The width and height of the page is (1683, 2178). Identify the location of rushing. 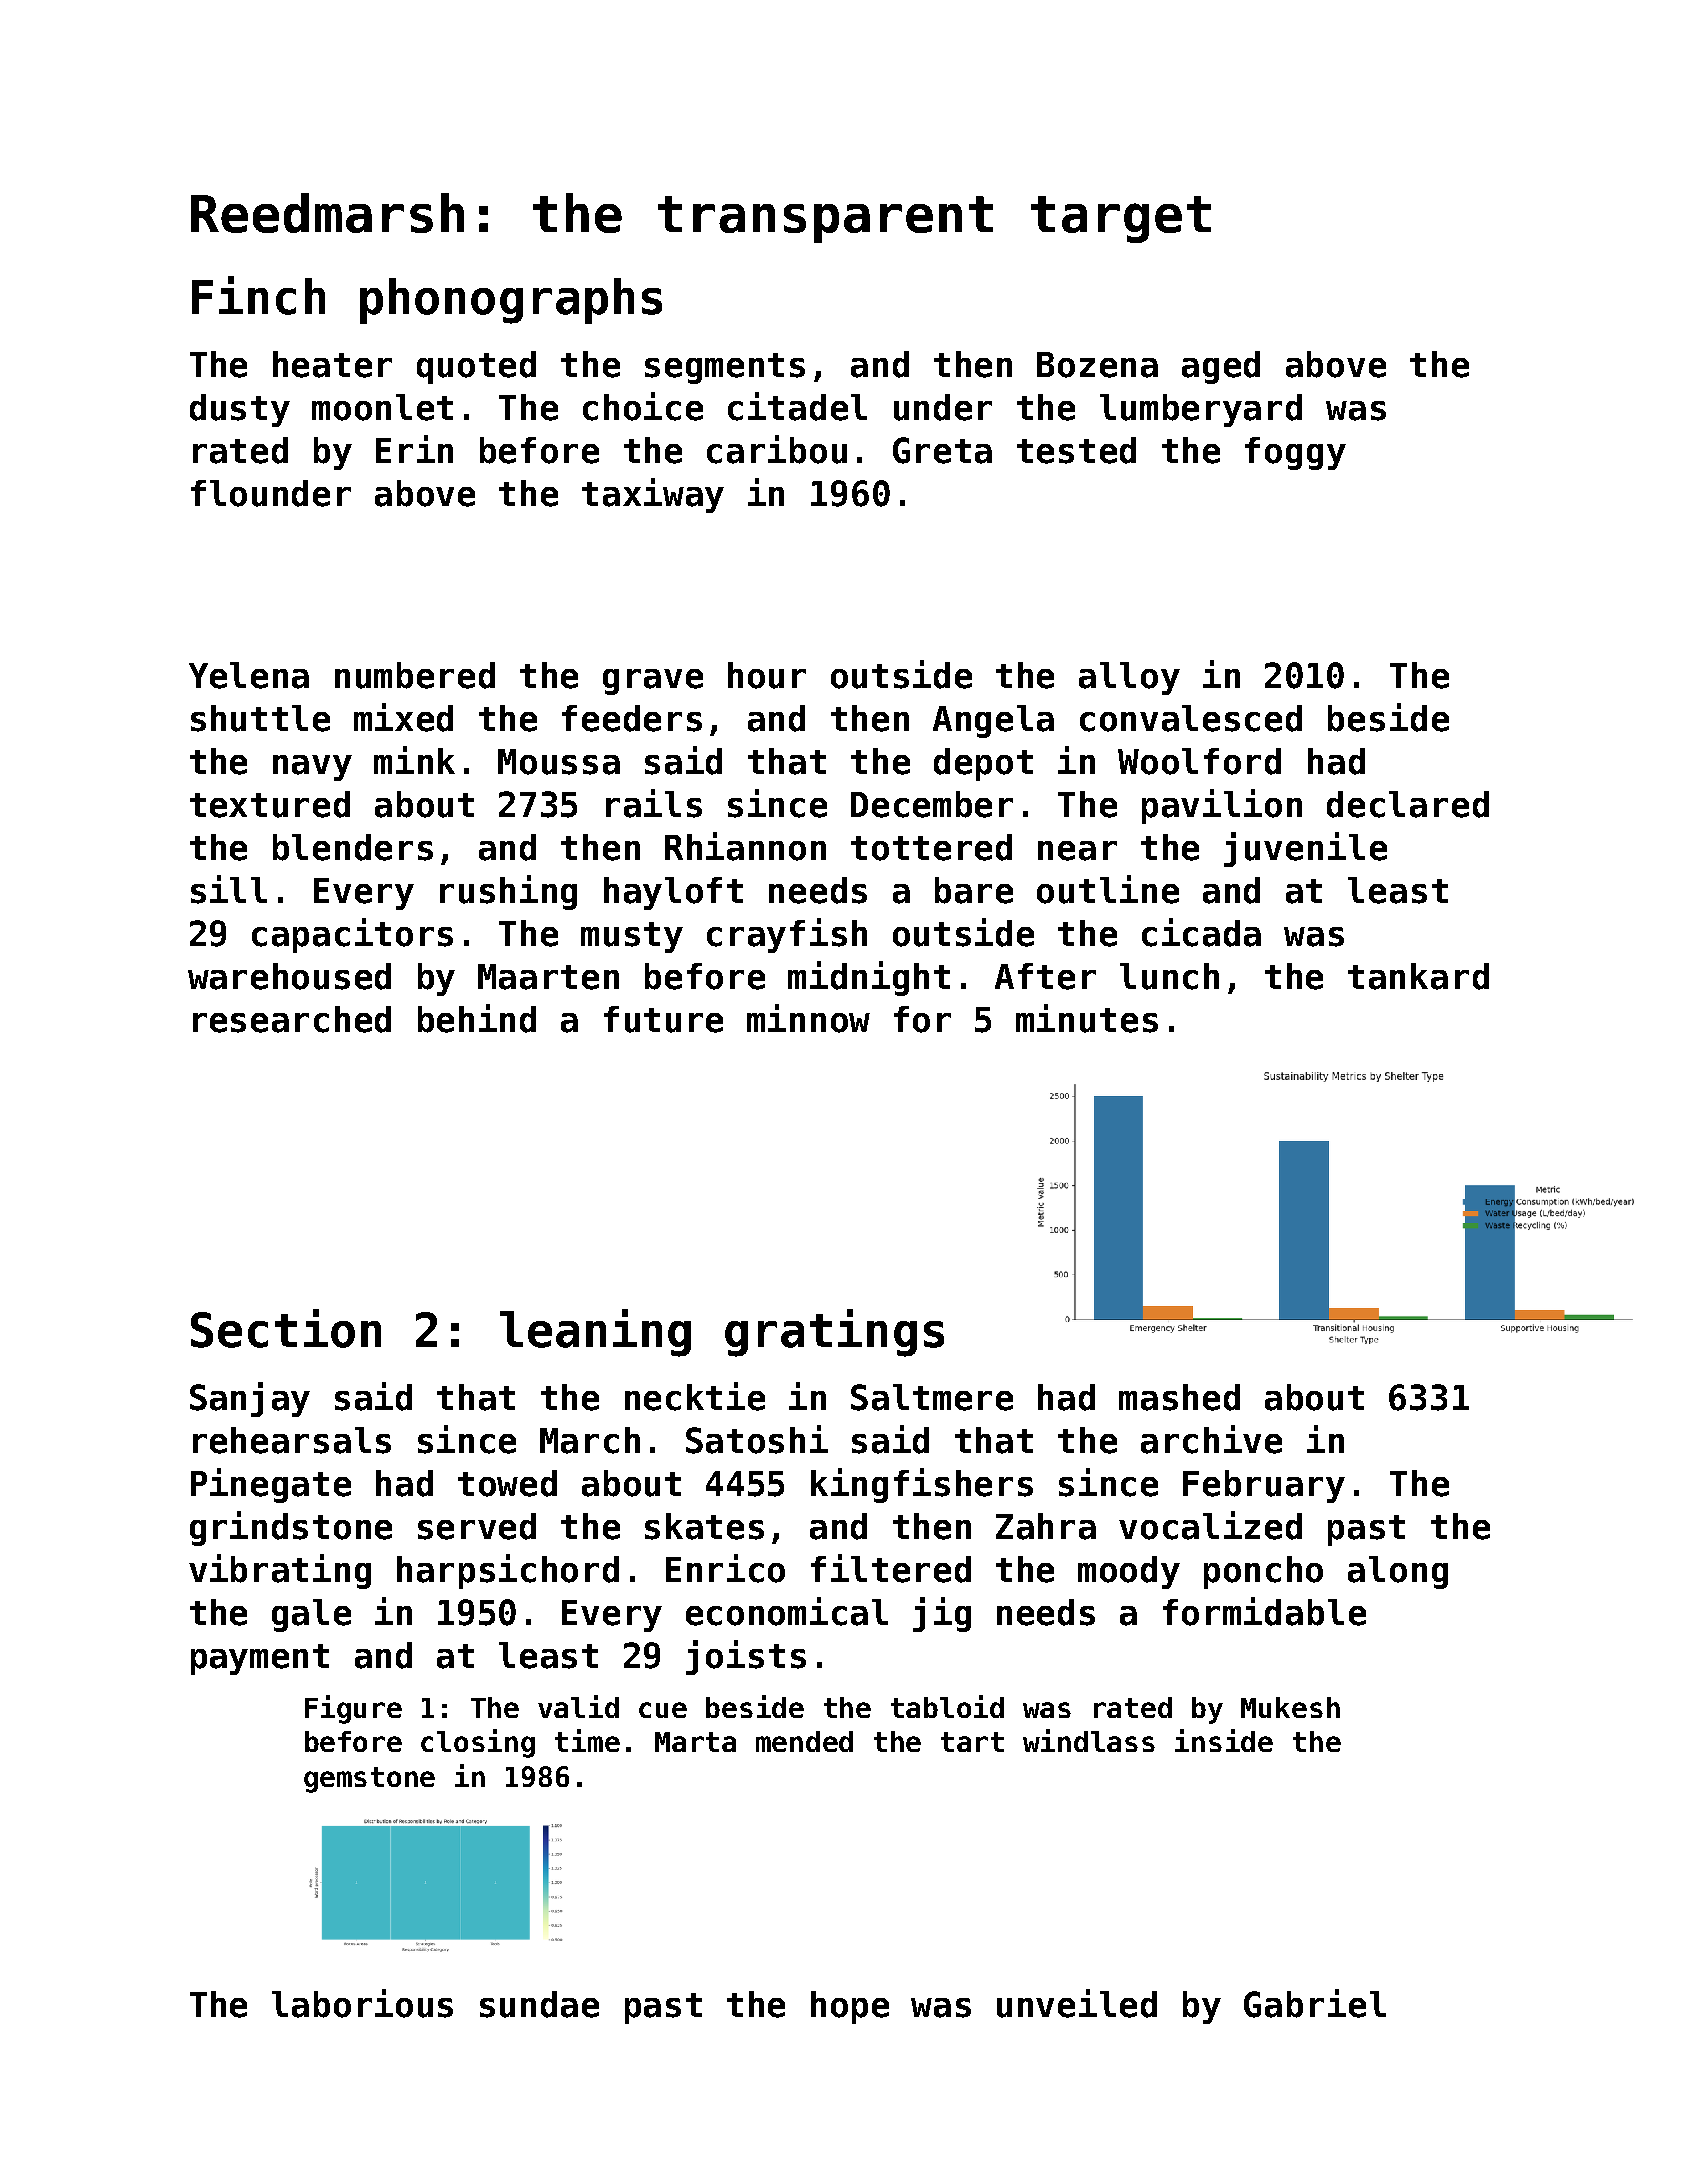
(508, 892).
